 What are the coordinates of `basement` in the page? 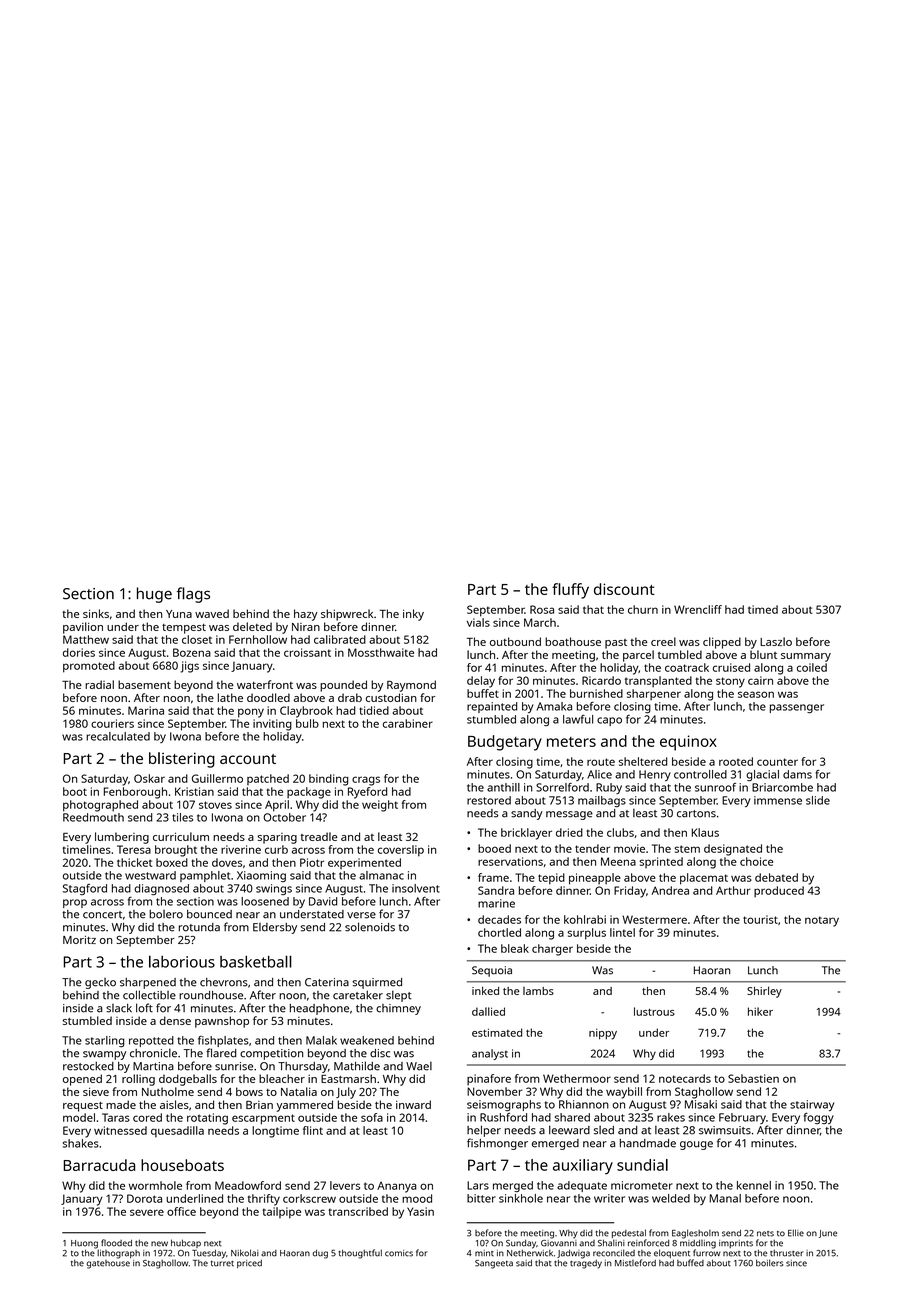 It's located at (144, 684).
